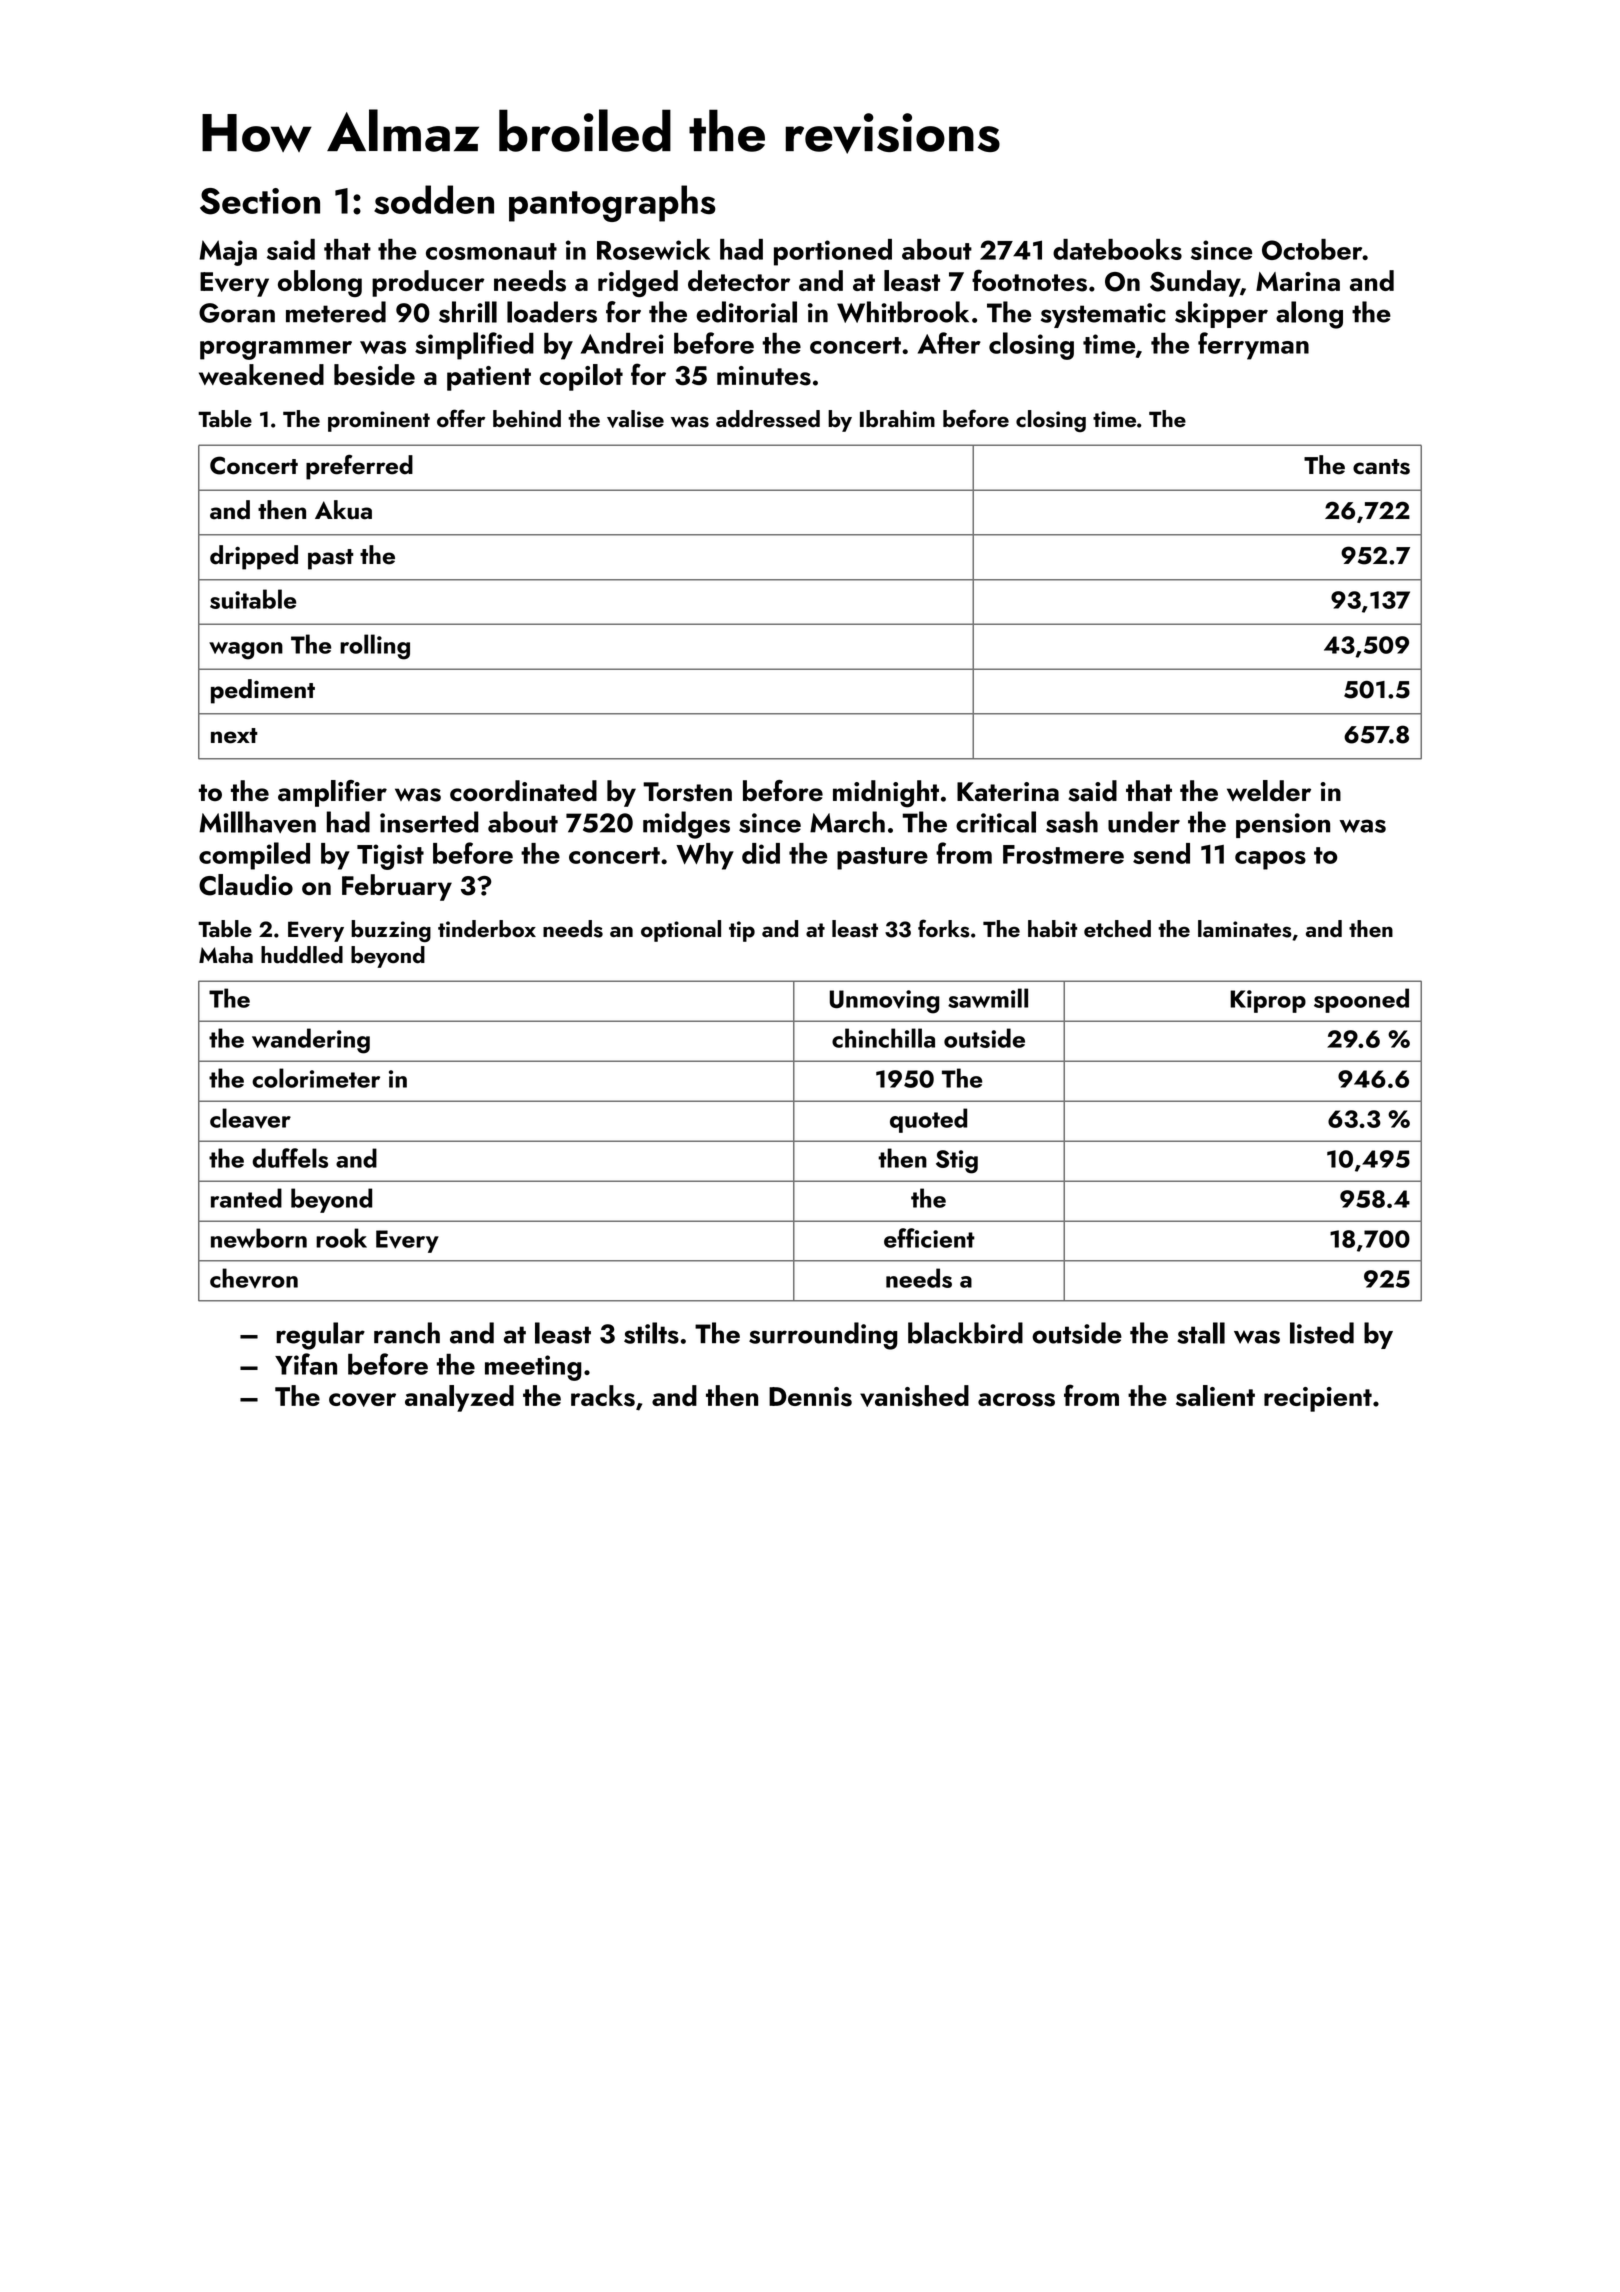  What do you see at coordinates (681, 931) in the screenshot?
I see `optional` at bounding box center [681, 931].
